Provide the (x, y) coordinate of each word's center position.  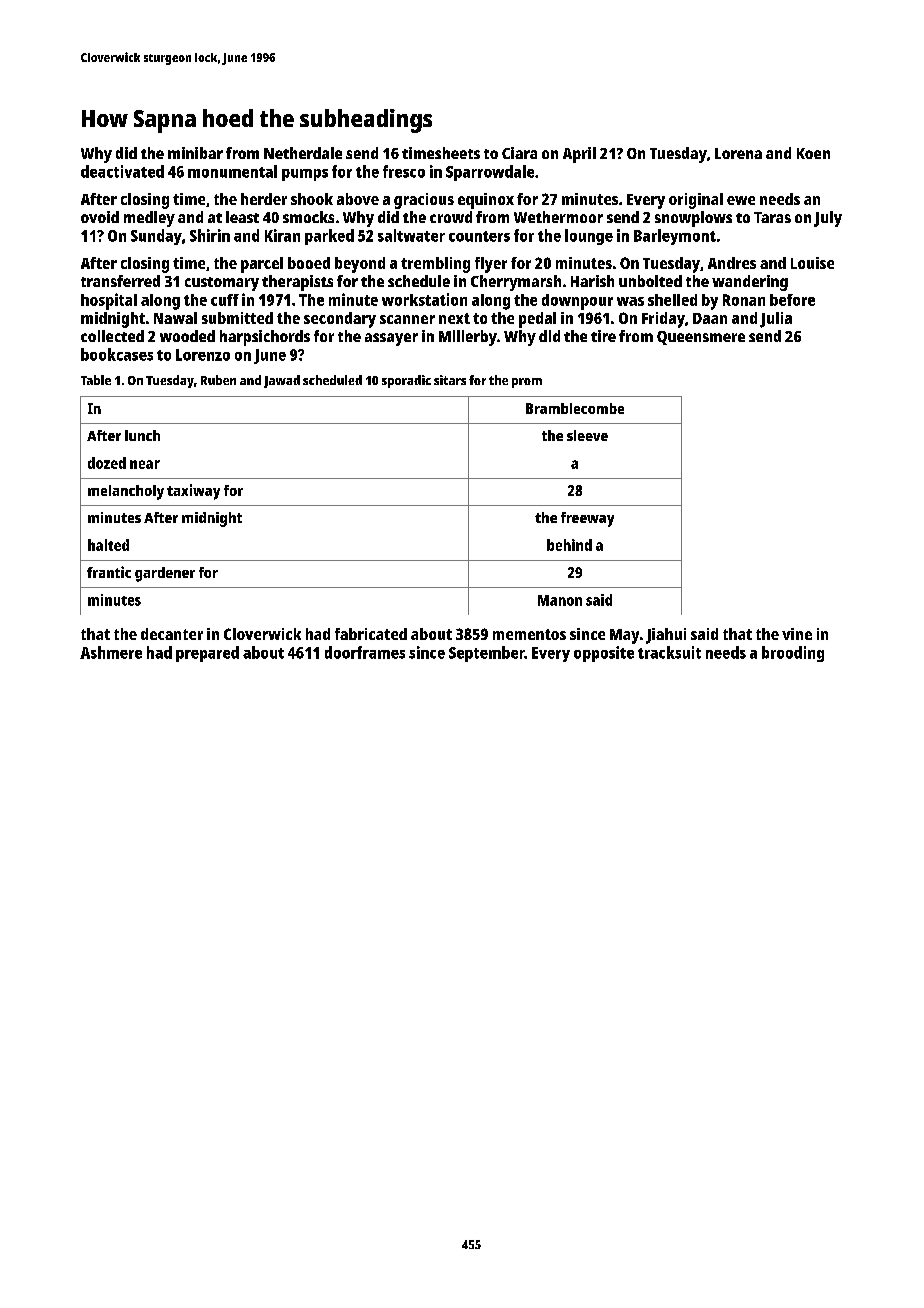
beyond (360, 265)
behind (569, 545)
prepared (207, 654)
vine (797, 634)
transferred (120, 281)
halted (108, 545)
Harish (592, 281)
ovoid (100, 217)
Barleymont (675, 237)
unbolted (650, 281)
